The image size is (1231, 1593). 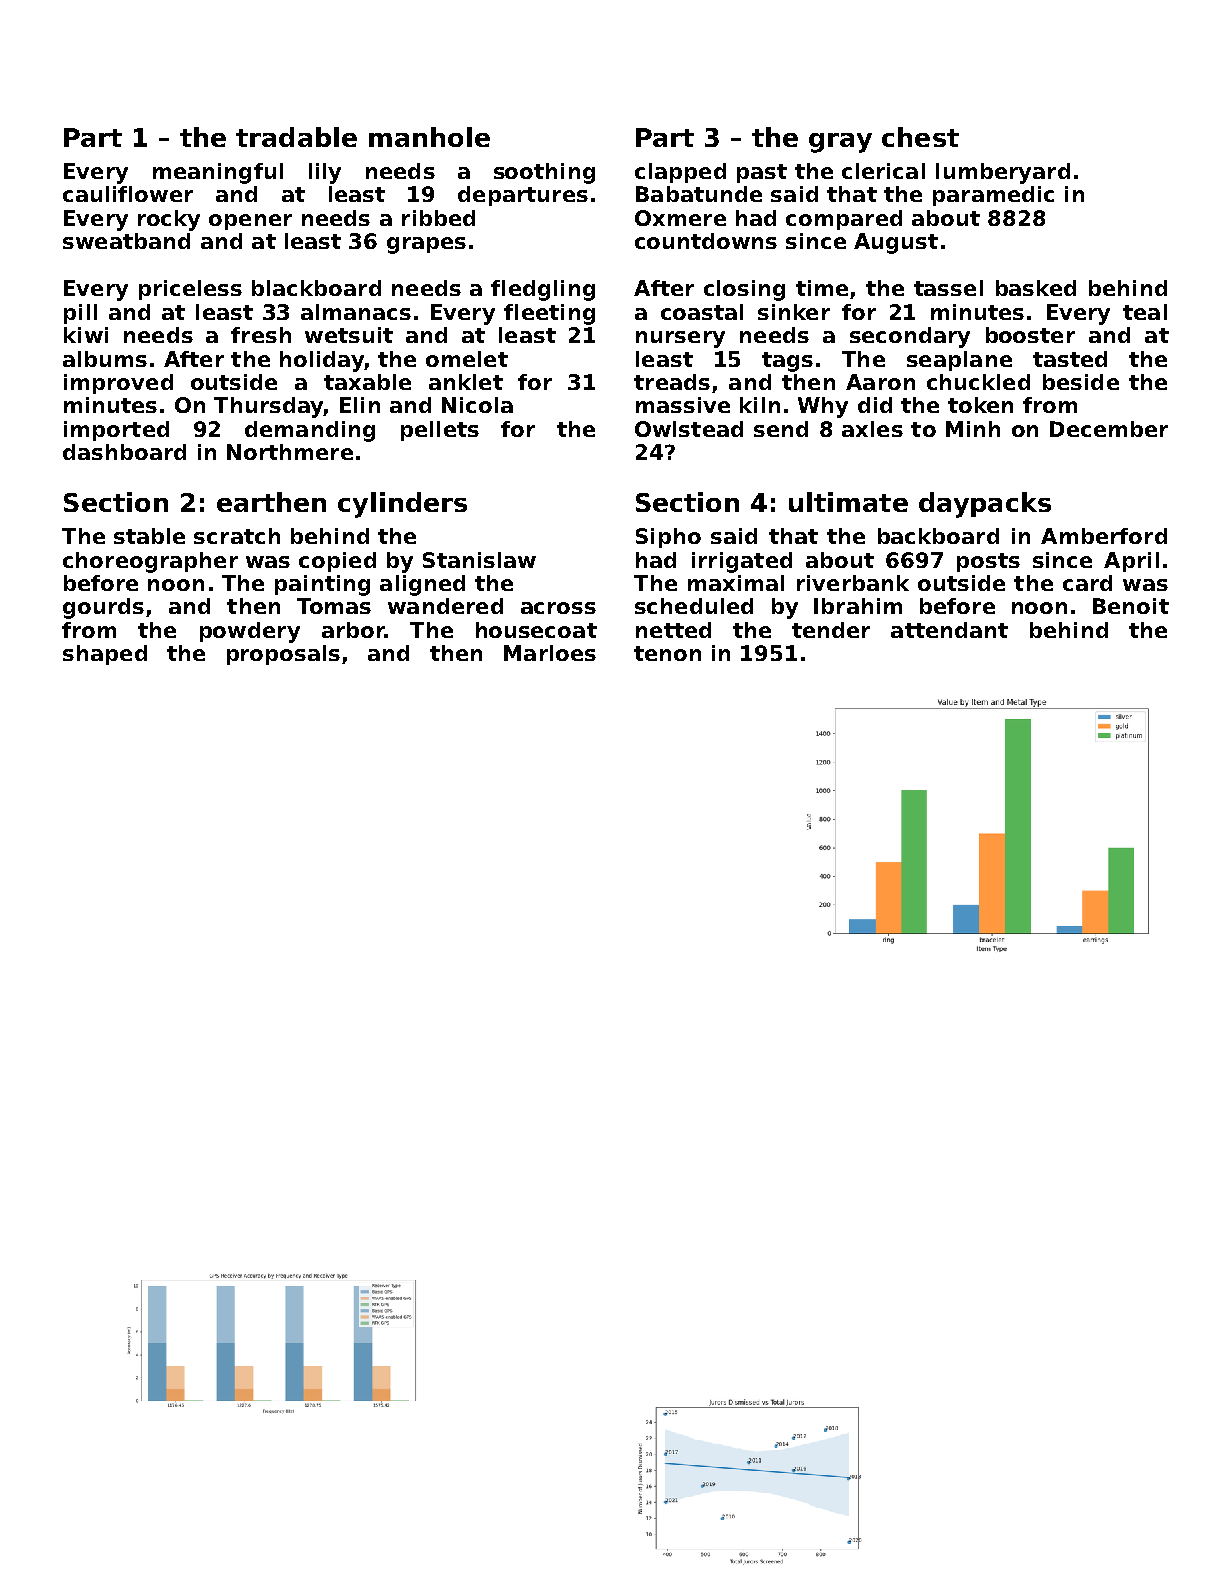 I want to click on stable, so click(x=149, y=536).
